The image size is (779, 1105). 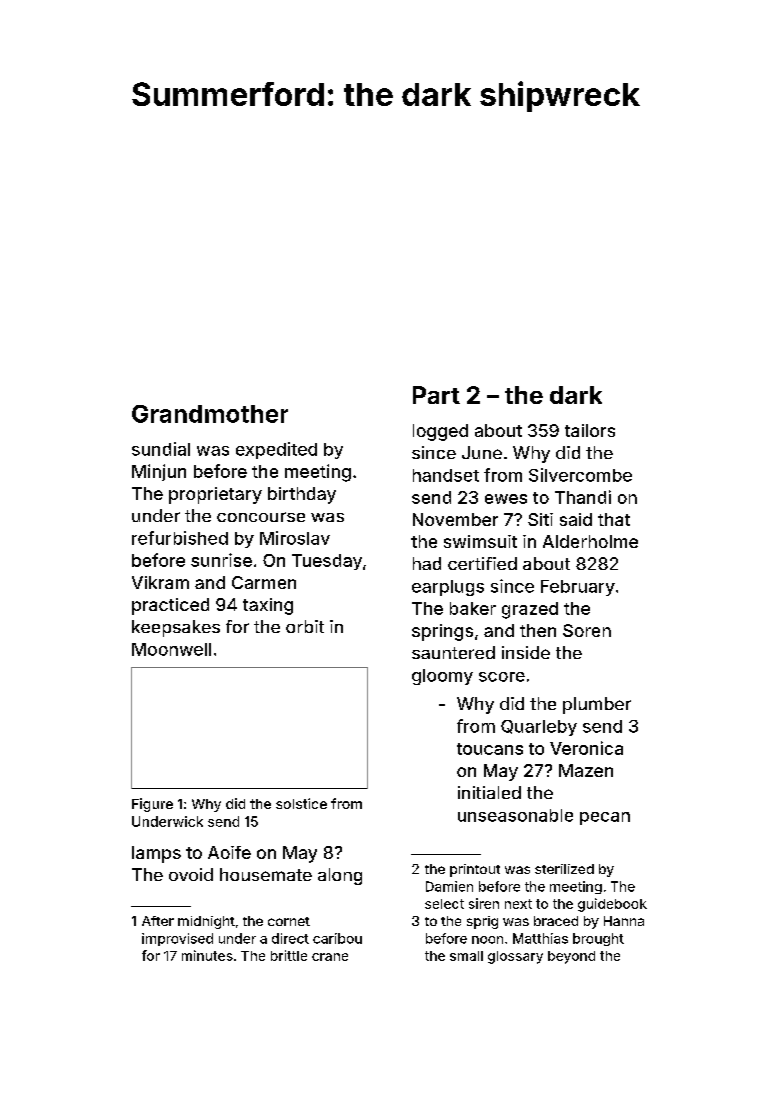 What do you see at coordinates (159, 472) in the screenshot?
I see `Minjun` at bounding box center [159, 472].
